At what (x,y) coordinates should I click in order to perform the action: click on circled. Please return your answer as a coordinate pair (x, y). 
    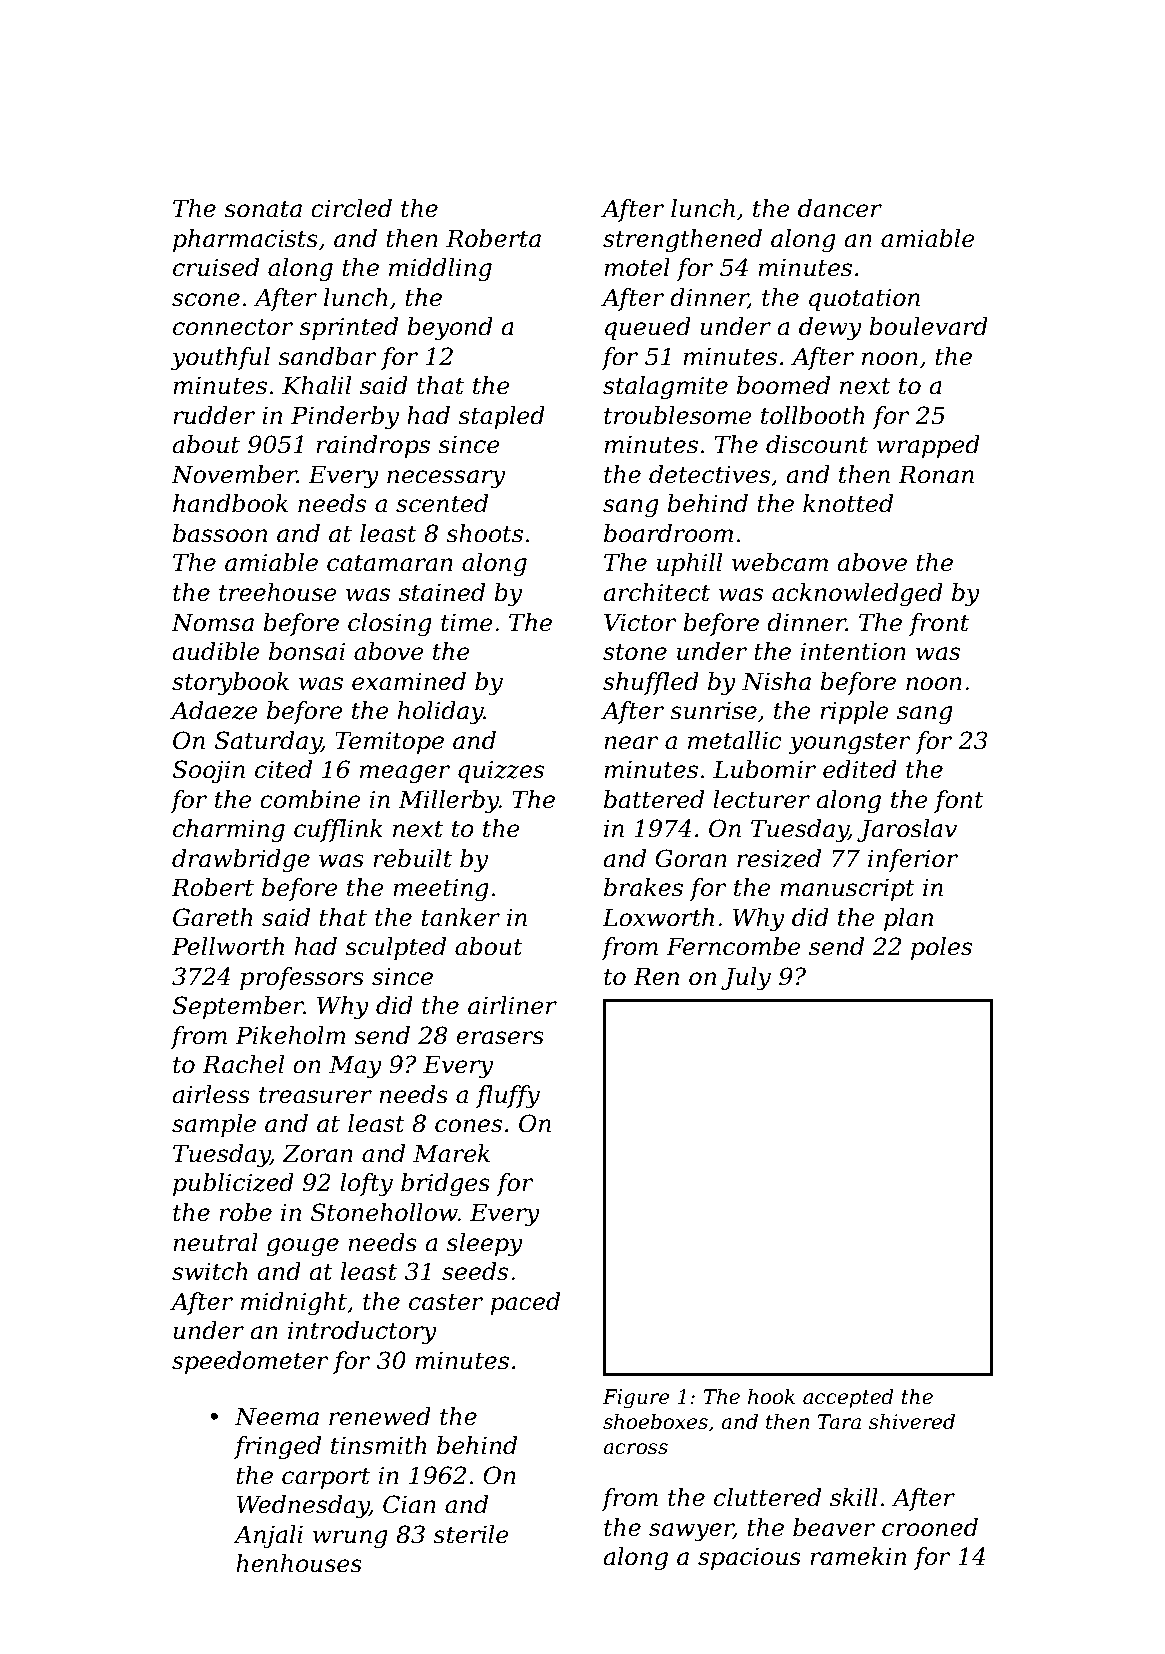
    Looking at the image, I should click on (351, 208).
